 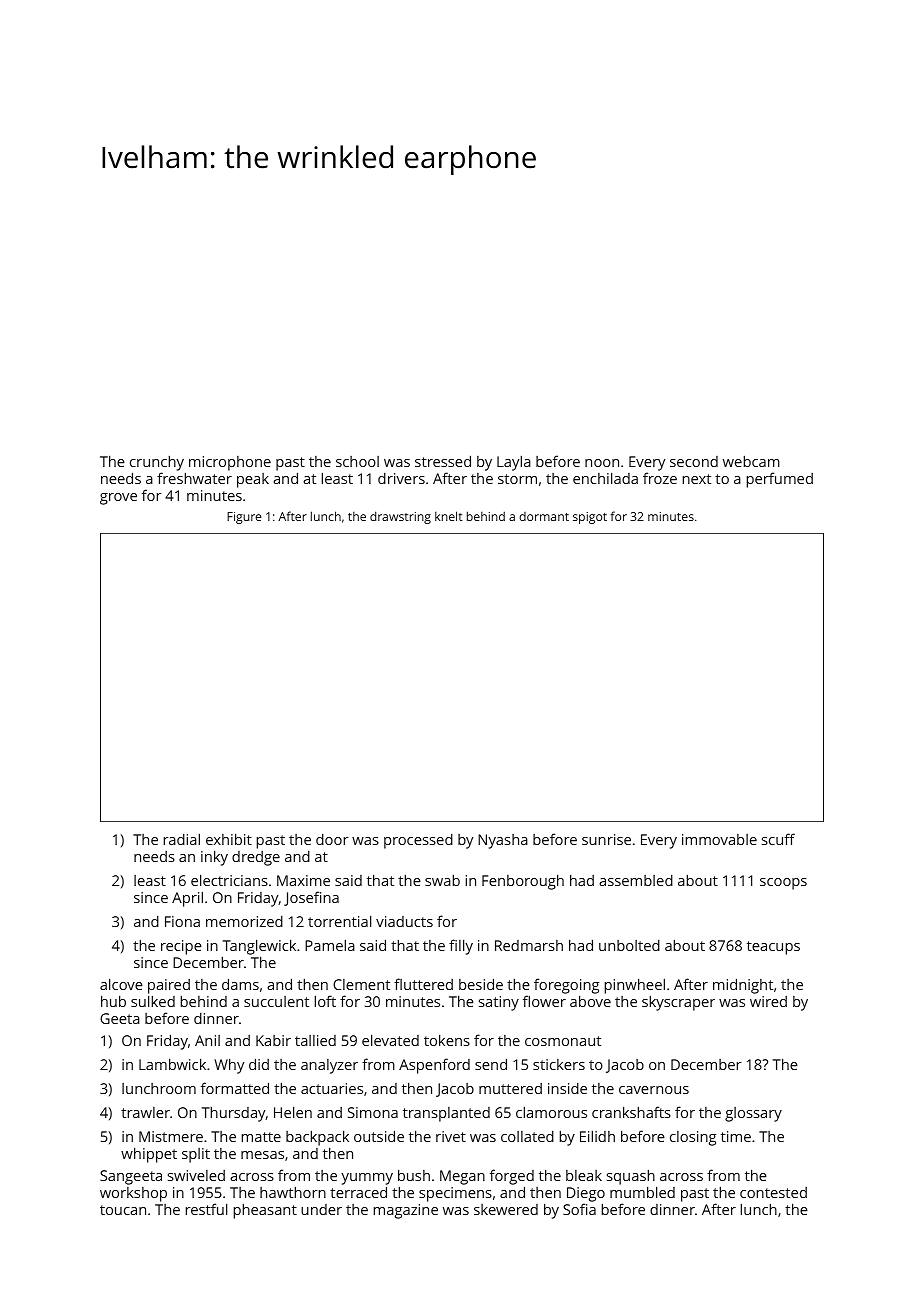 I want to click on dormant, so click(x=544, y=516).
